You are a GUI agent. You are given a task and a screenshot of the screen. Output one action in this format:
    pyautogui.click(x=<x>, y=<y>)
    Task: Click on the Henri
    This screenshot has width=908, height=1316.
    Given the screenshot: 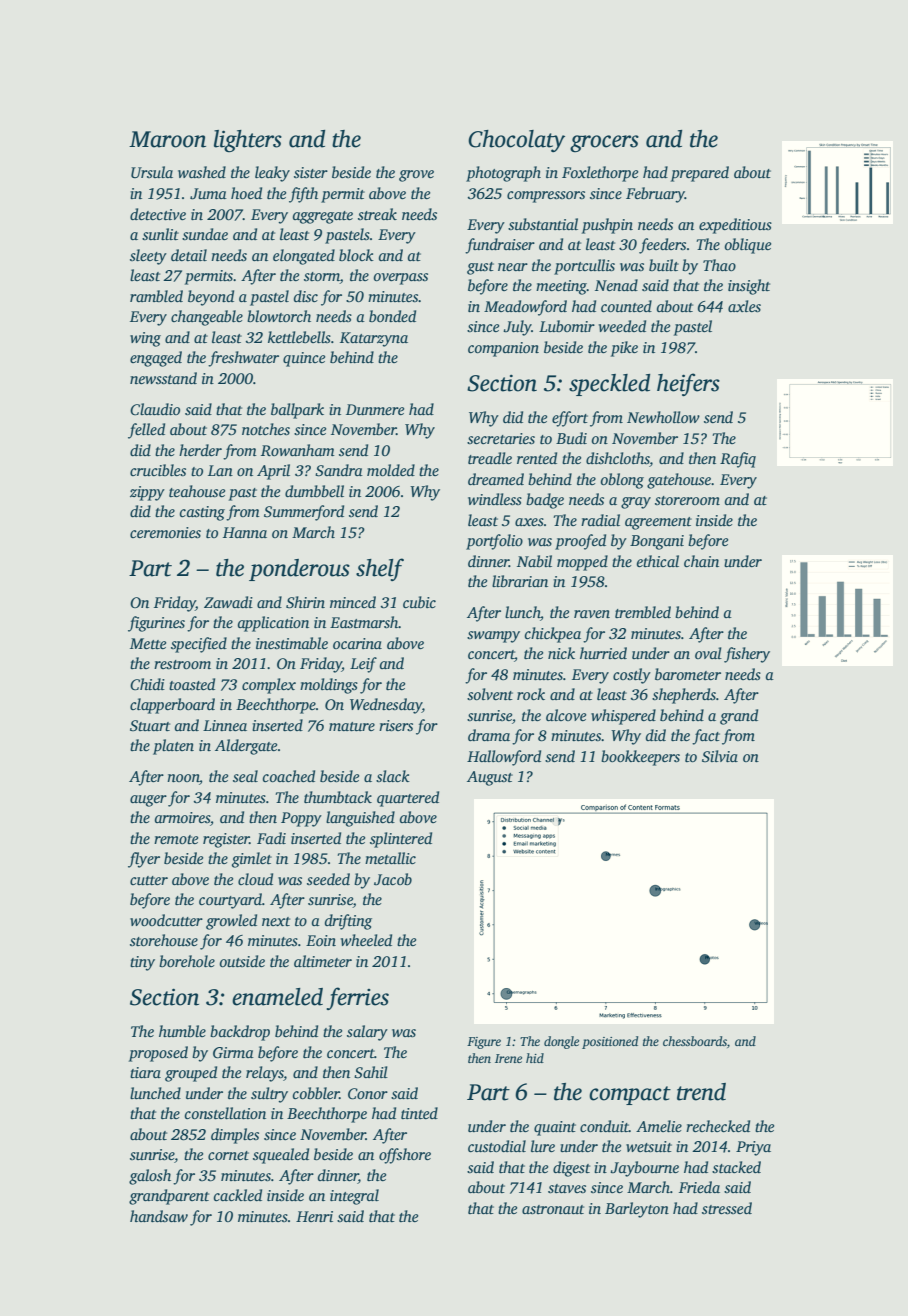 What is the action you would take?
    pyautogui.click(x=314, y=1216)
